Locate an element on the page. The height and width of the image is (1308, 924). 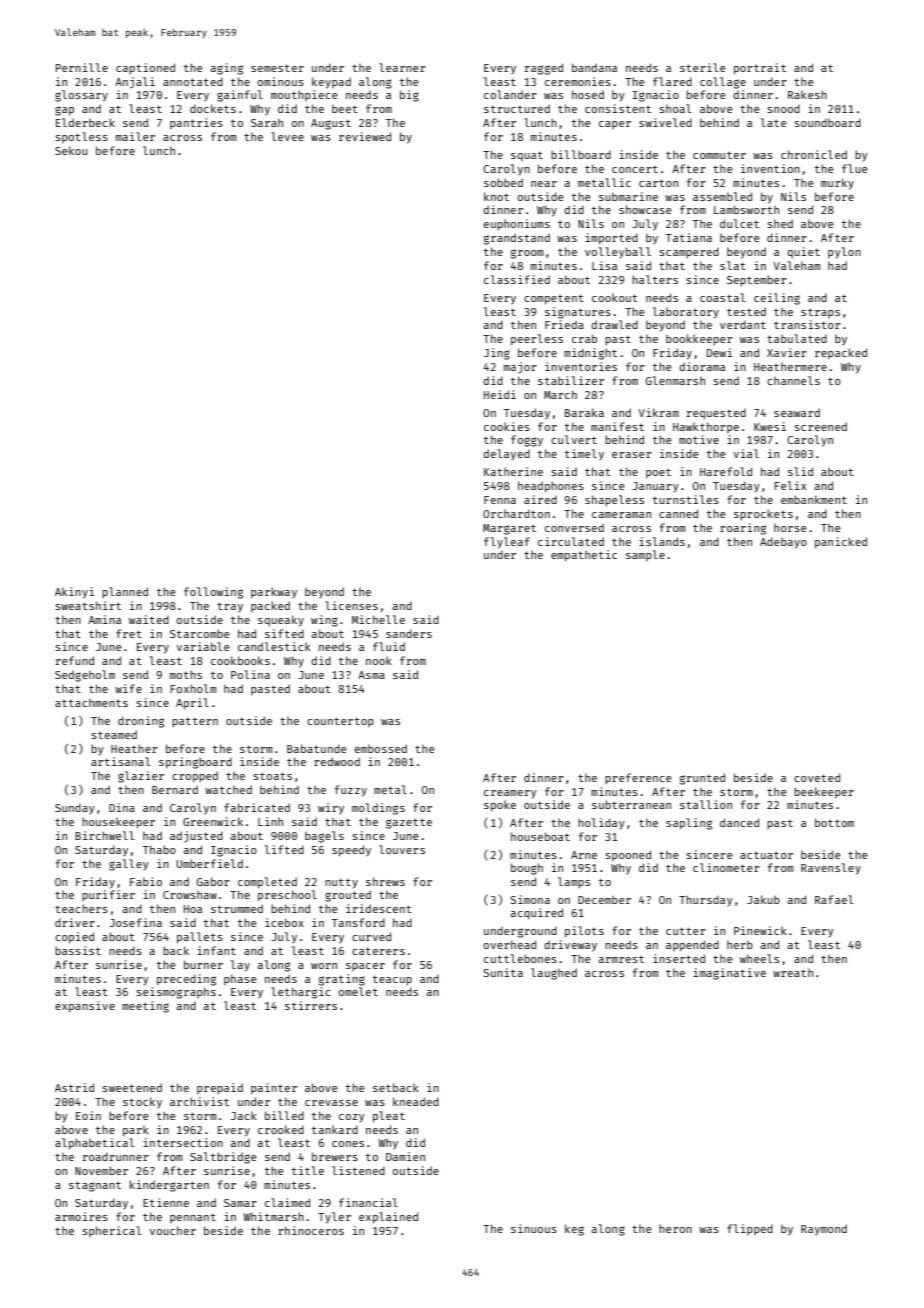
preceding is located at coordinates (186, 980).
